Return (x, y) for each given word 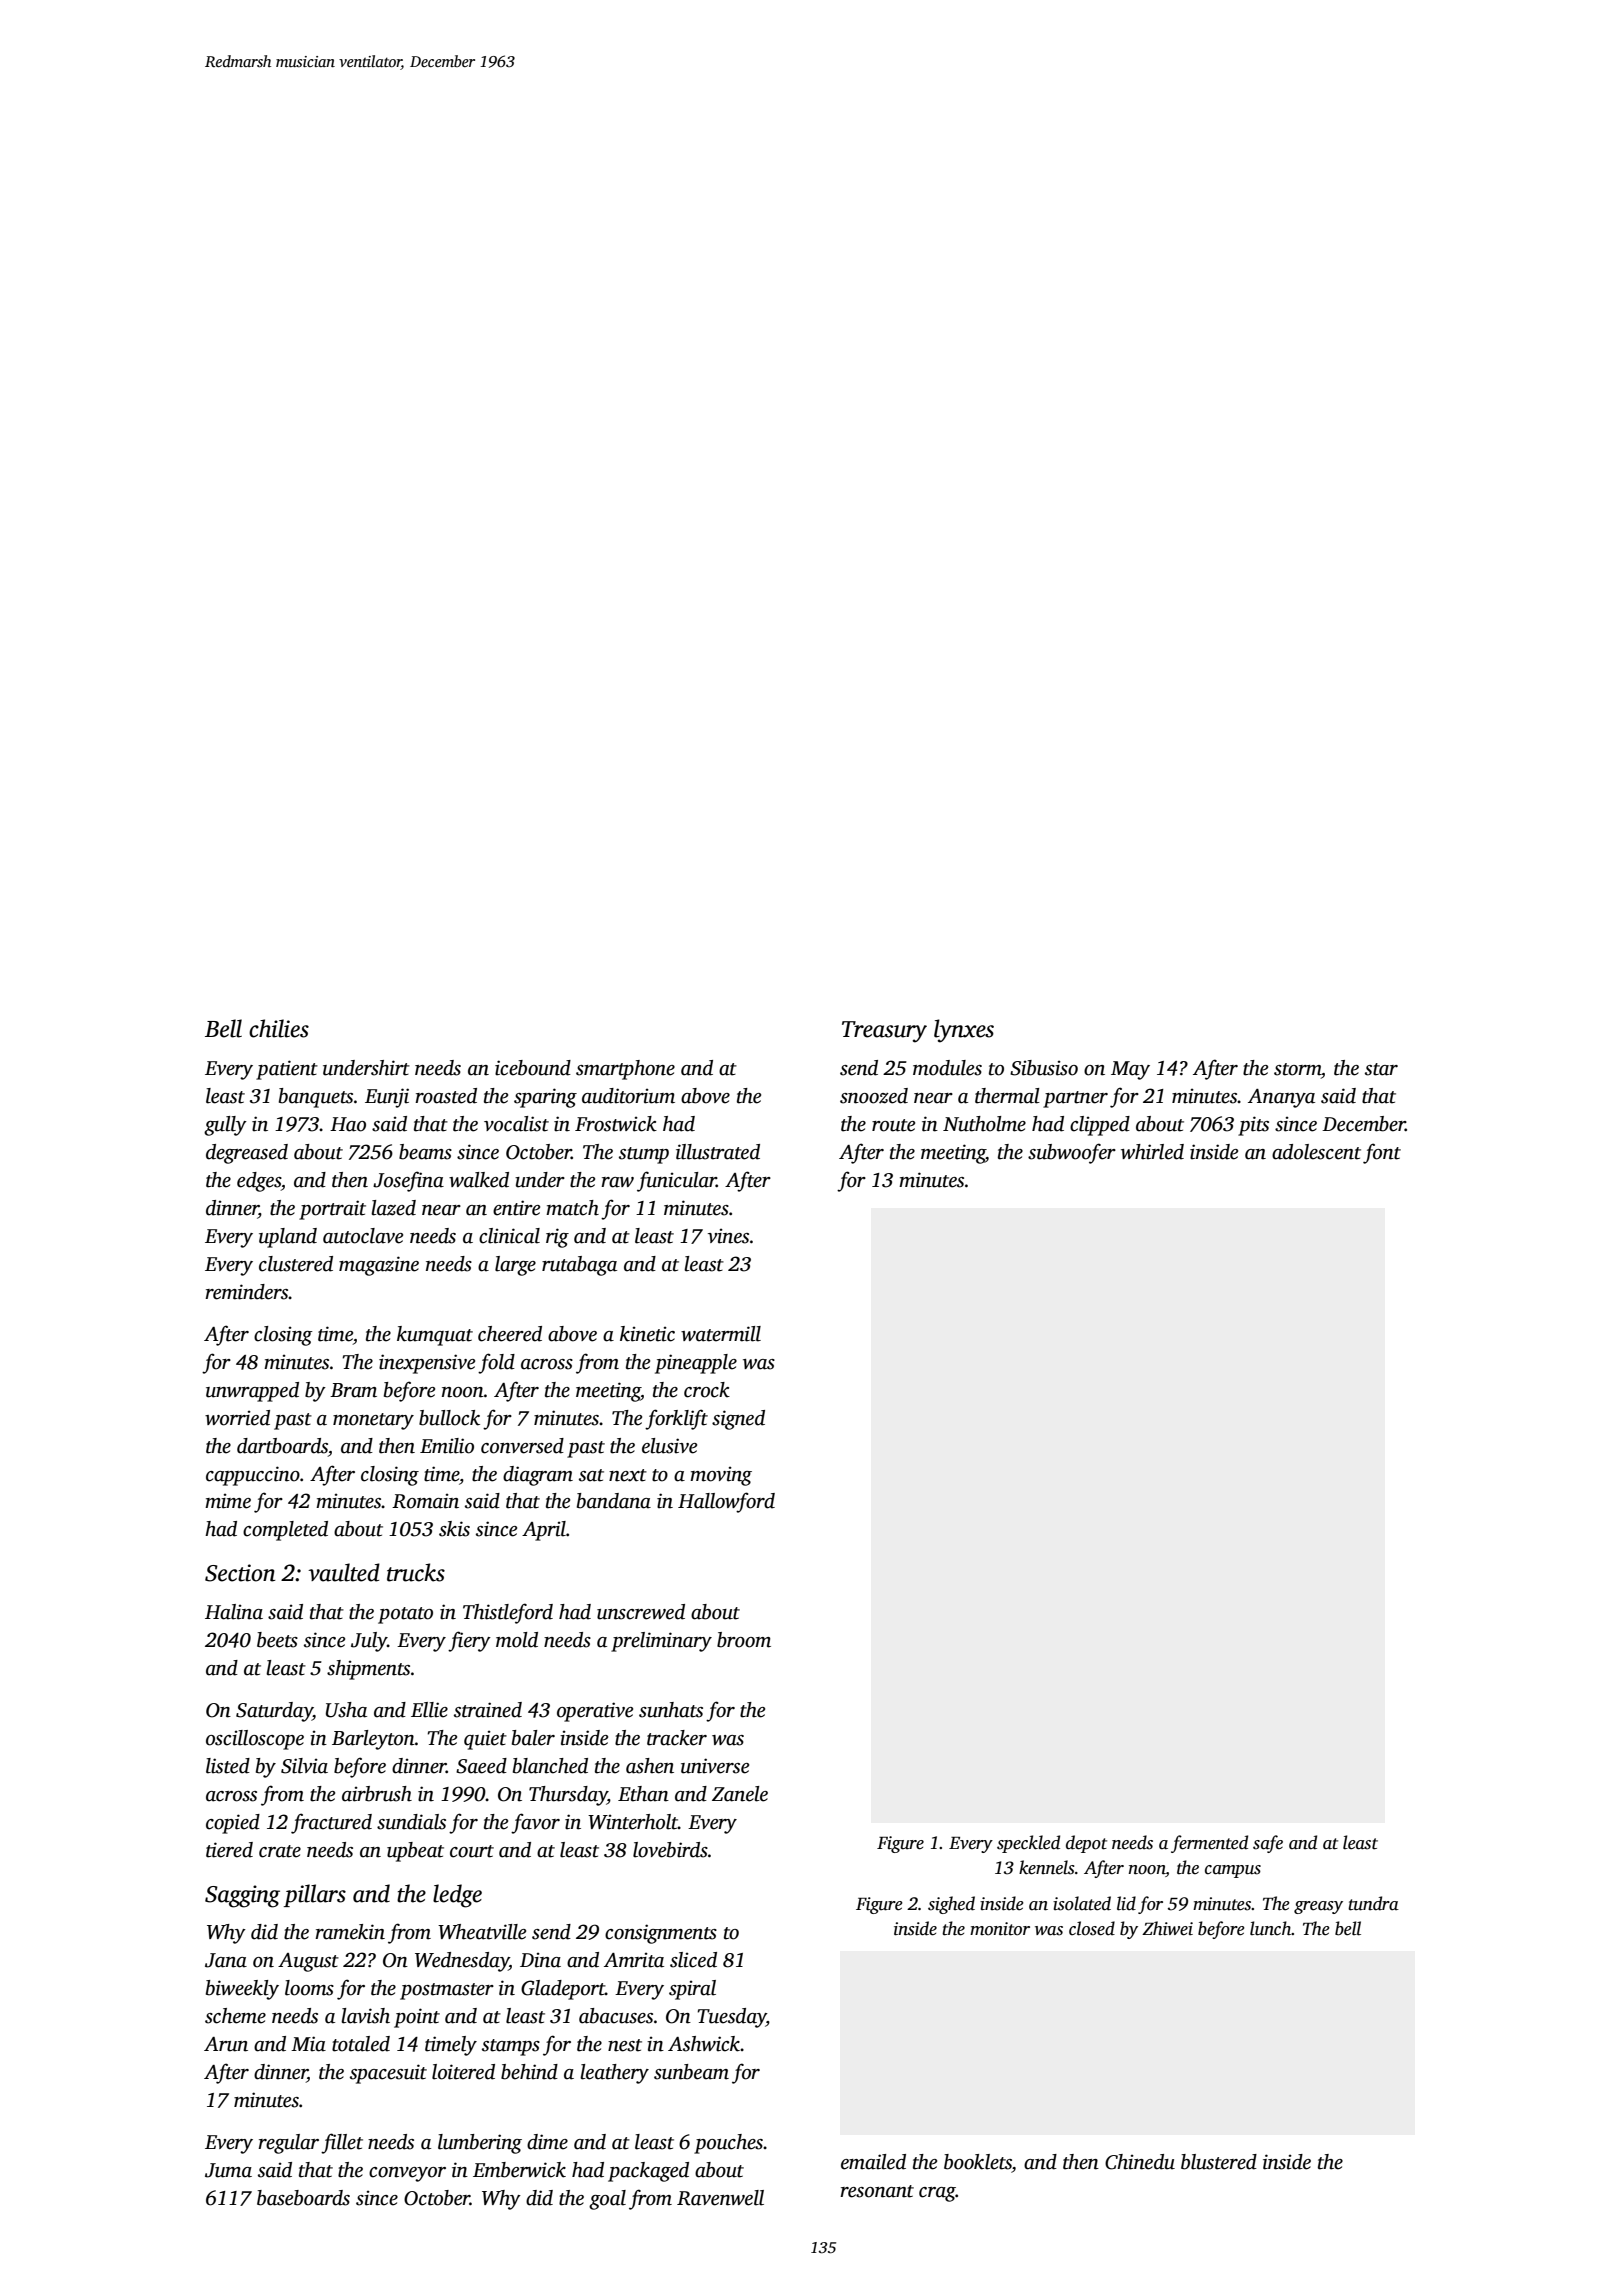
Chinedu (1140, 2162)
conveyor (407, 2174)
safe (1268, 1844)
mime (228, 1501)
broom (744, 1640)
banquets (316, 1098)
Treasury (884, 1032)
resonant (877, 2191)
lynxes (964, 1031)
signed (738, 1420)
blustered (1219, 2162)
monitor (1000, 1929)
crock (707, 1390)
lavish (365, 2016)
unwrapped (252, 1392)
